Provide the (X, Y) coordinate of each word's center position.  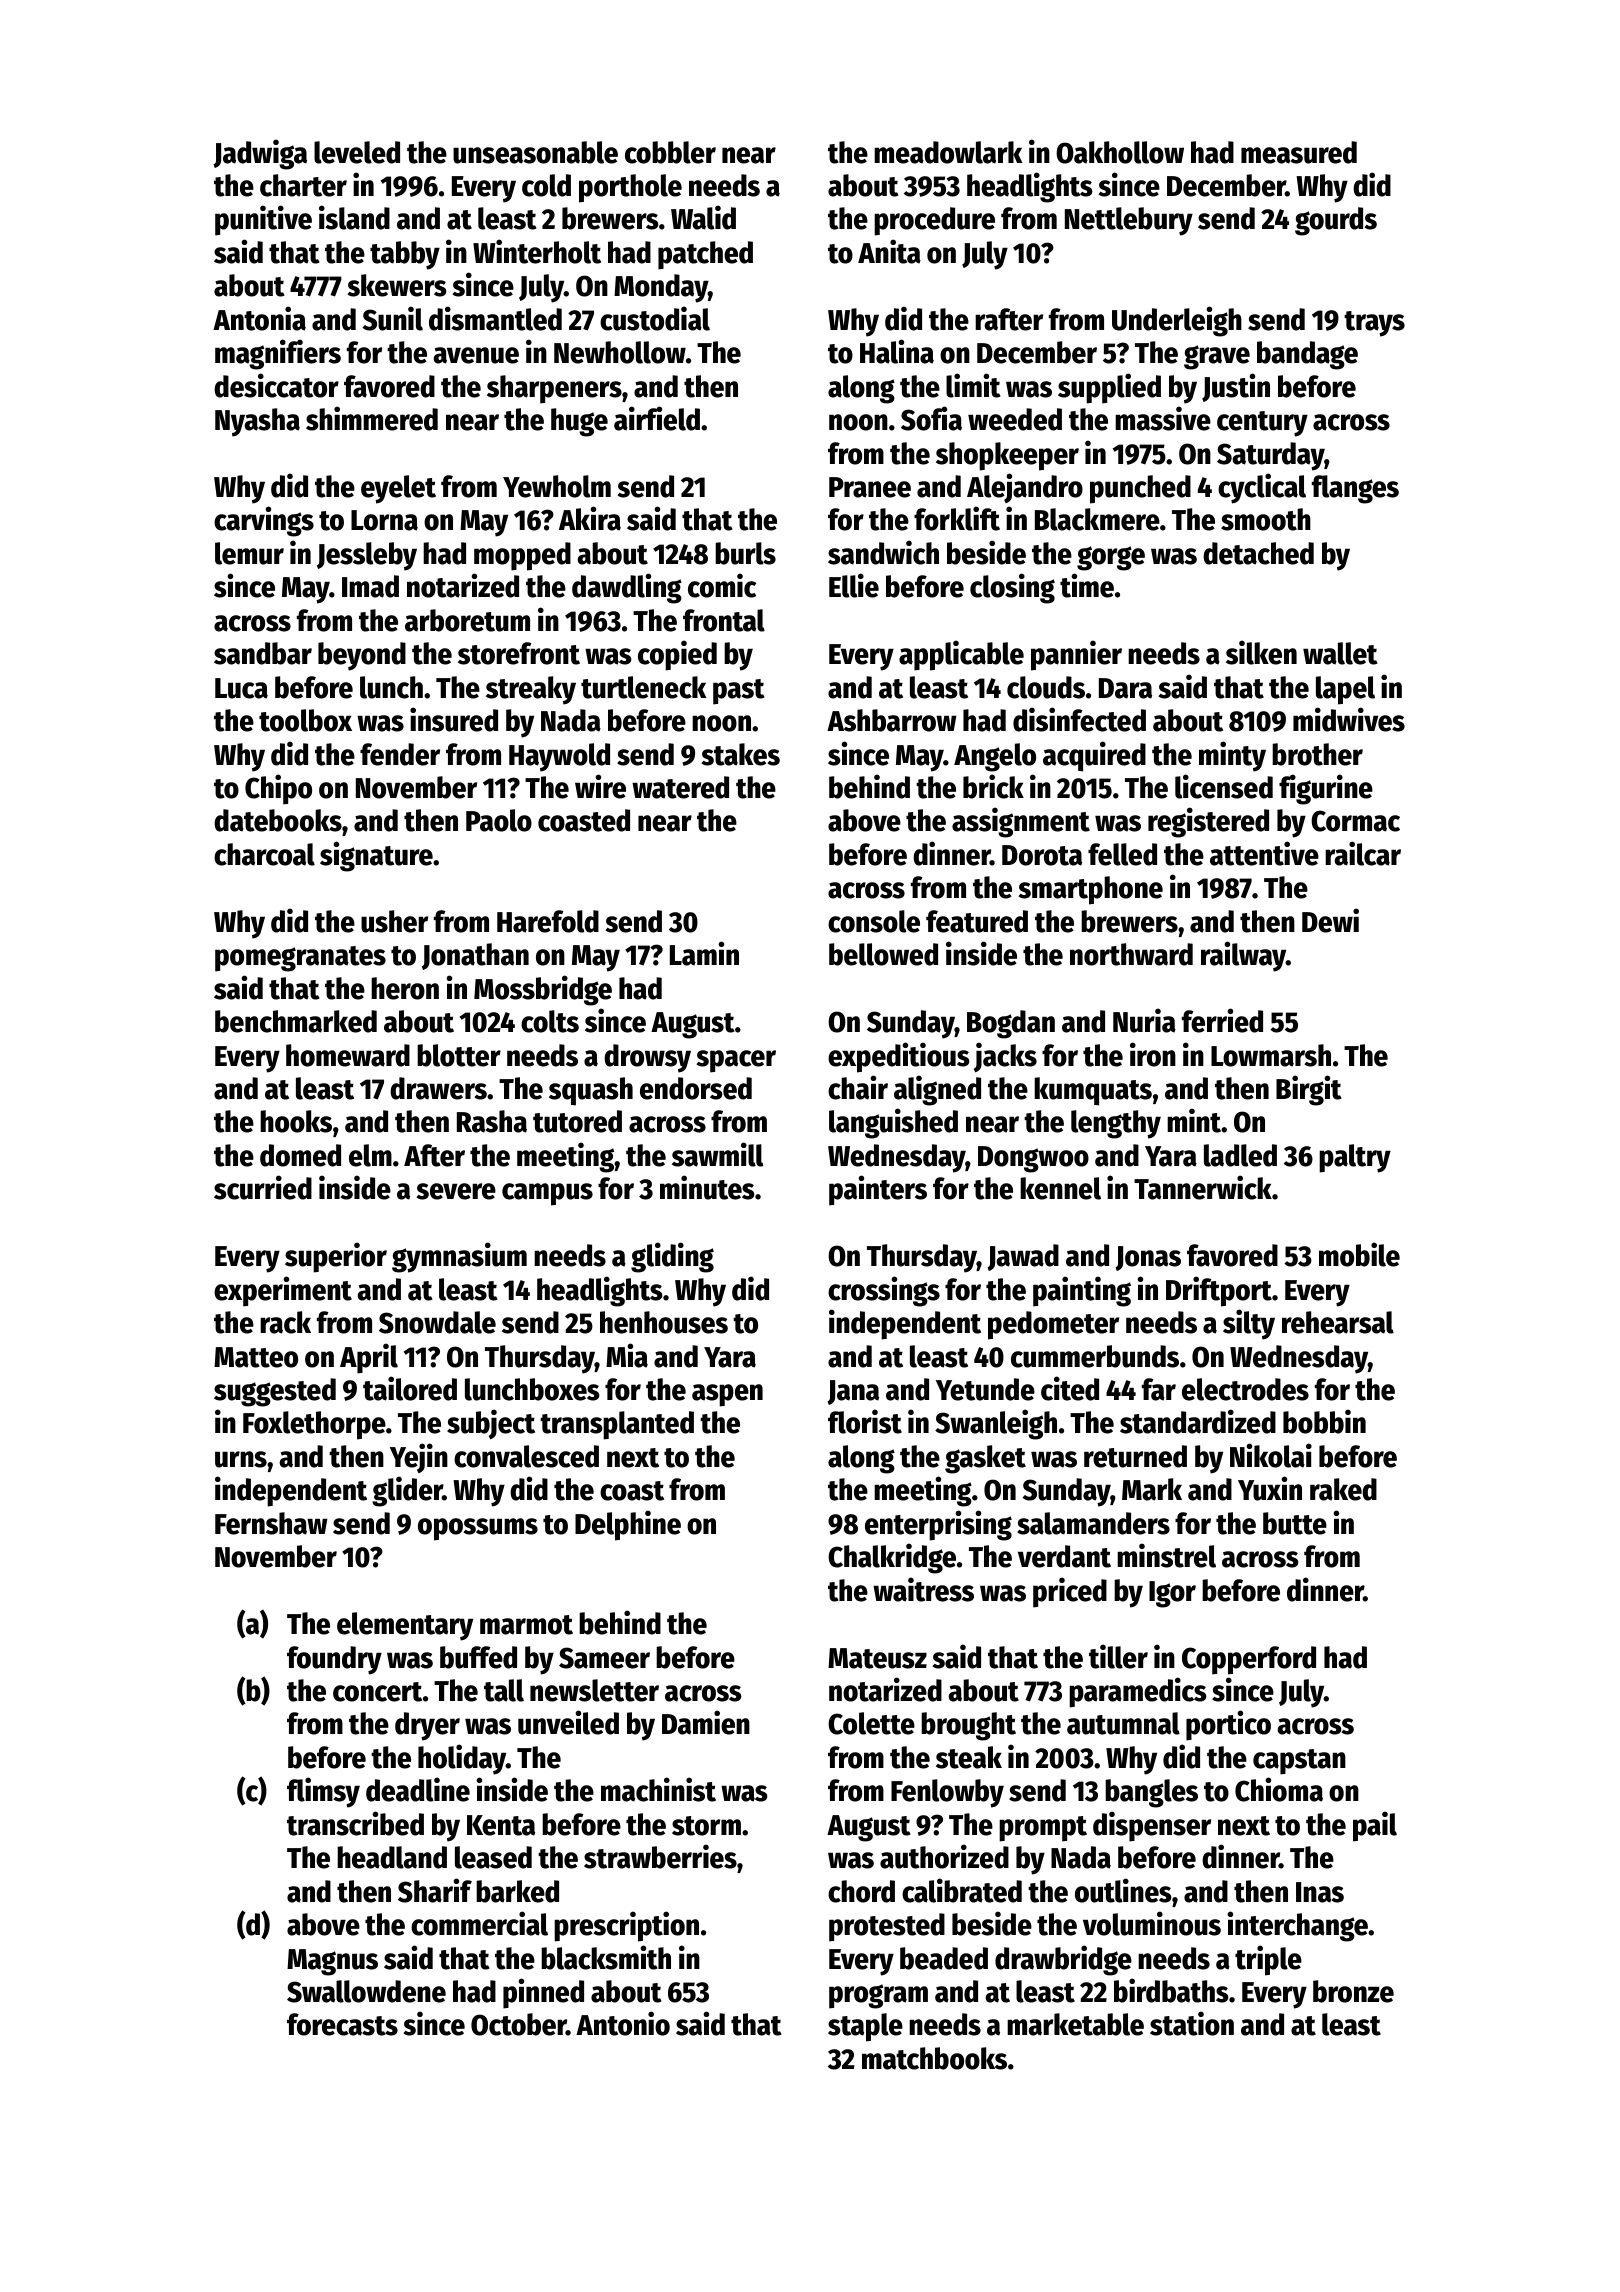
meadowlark (948, 152)
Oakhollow (1120, 152)
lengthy (1116, 1124)
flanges (1355, 489)
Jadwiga (260, 154)
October (518, 2024)
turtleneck (643, 687)
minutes (707, 1187)
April (369, 1358)
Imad (370, 586)
